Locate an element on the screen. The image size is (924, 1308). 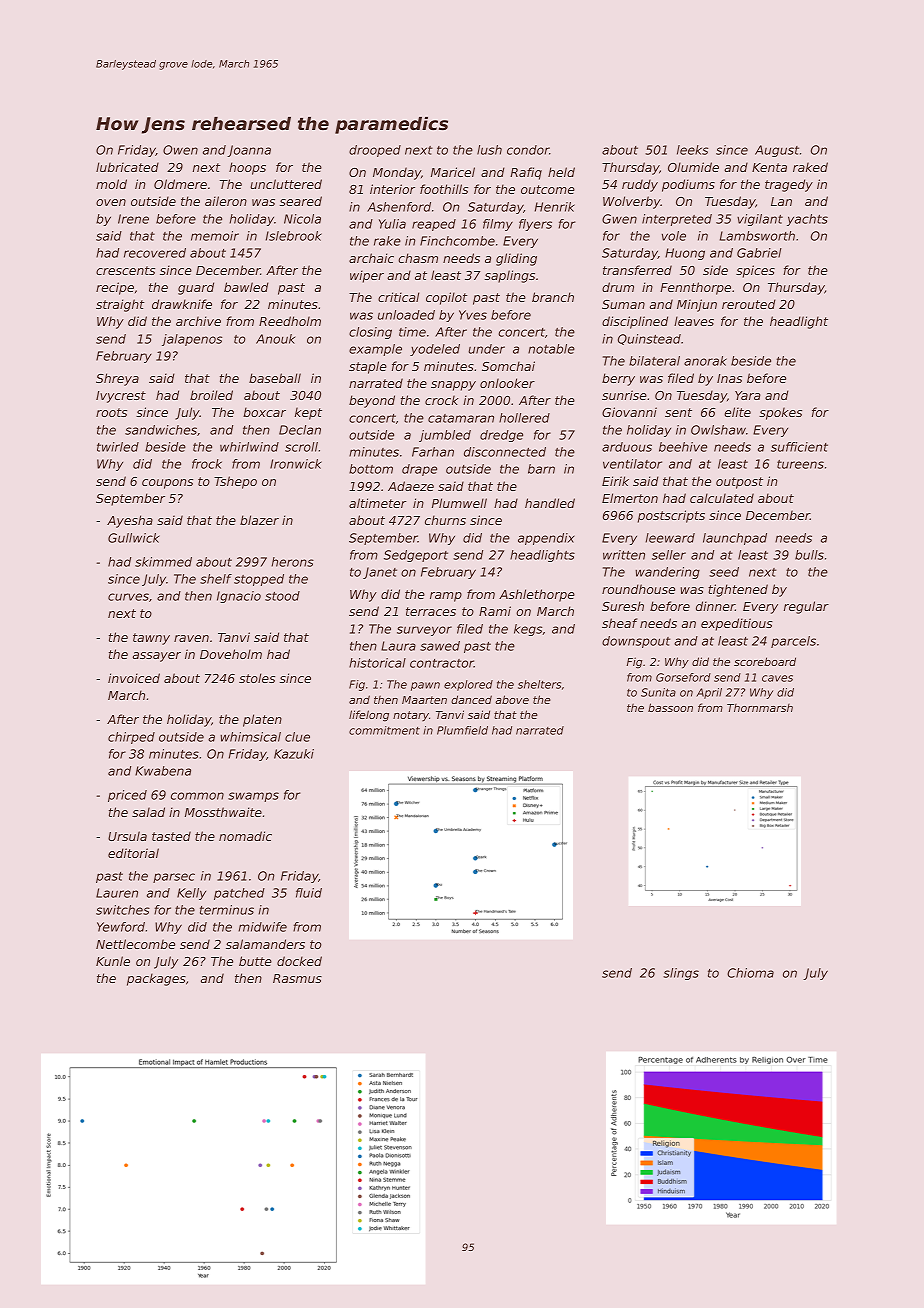
condor is located at coordinates (528, 150).
